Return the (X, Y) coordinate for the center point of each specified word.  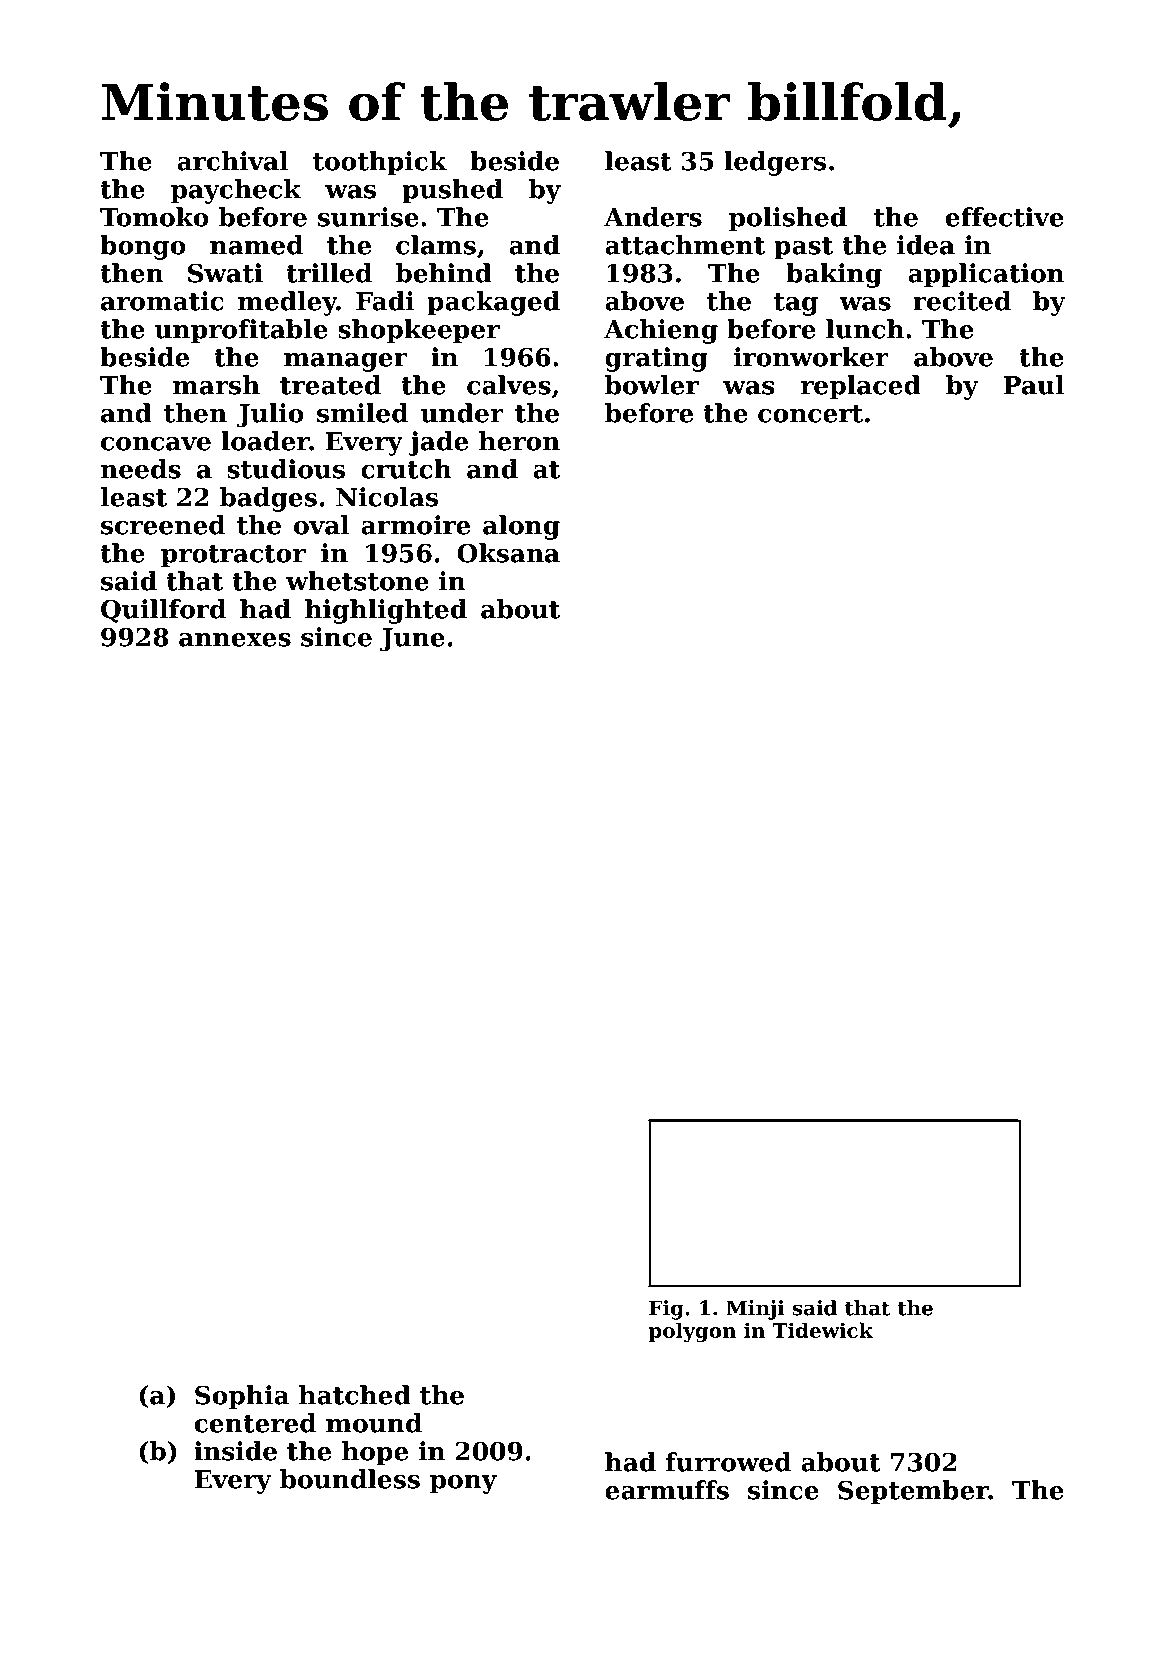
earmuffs (667, 1490)
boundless (350, 1479)
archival (232, 161)
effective (1005, 217)
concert (810, 414)
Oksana (508, 553)
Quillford (163, 611)
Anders (653, 217)
